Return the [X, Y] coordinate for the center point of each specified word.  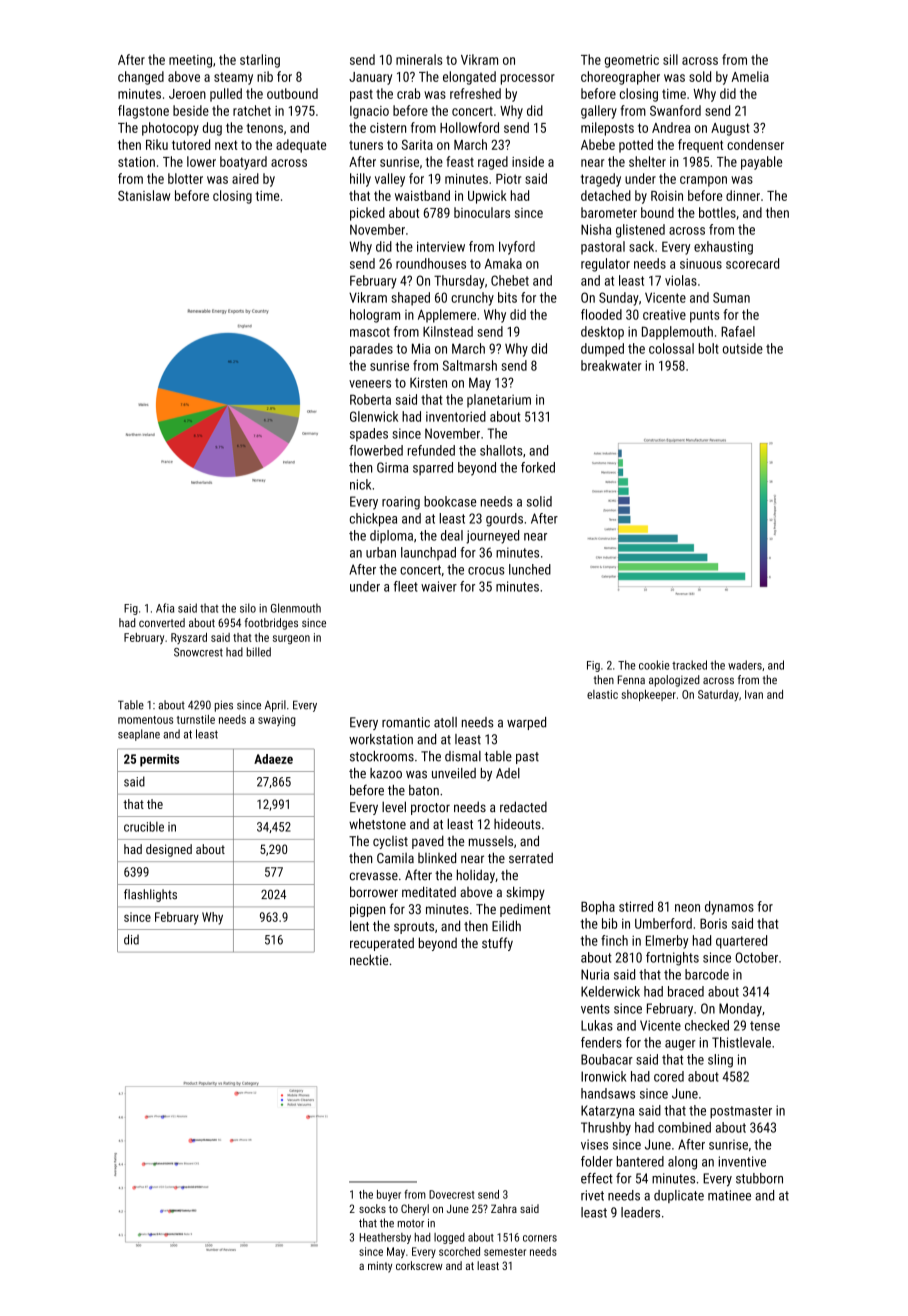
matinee [729, 1195]
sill [670, 59]
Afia [165, 608]
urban [381, 552]
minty [380, 1267]
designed [169, 850]
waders [745, 665]
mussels [491, 841]
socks [372, 1208]
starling [260, 61]
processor [528, 79]
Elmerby [667, 942]
